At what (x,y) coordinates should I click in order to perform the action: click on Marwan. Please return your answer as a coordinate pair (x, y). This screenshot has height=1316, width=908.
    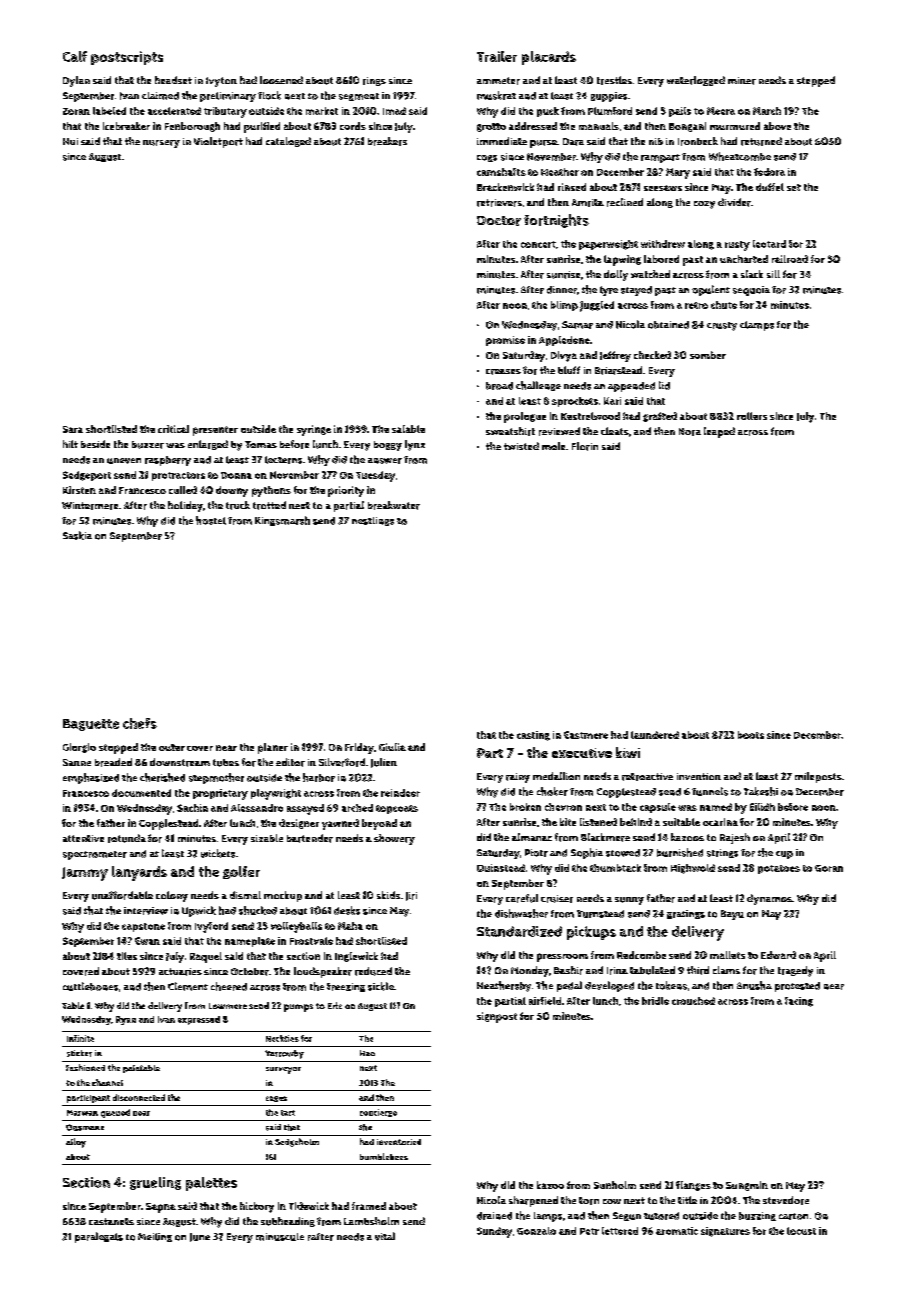
    Looking at the image, I should click on (82, 1113).
